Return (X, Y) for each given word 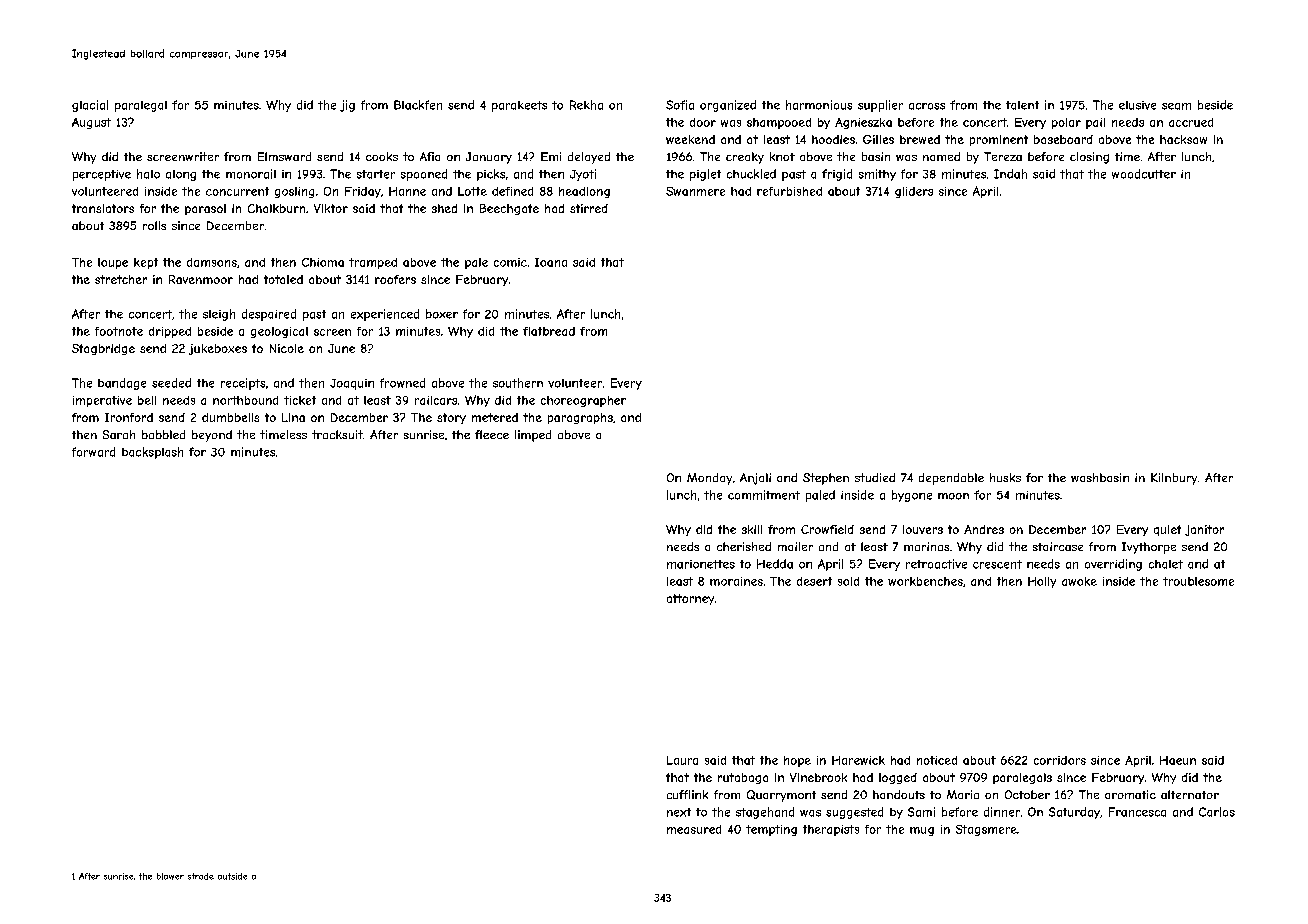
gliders (914, 192)
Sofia (680, 105)
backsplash (152, 453)
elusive (1137, 105)
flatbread (549, 331)
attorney (690, 599)
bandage (122, 384)
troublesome (1198, 581)
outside (232, 876)
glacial (90, 106)
